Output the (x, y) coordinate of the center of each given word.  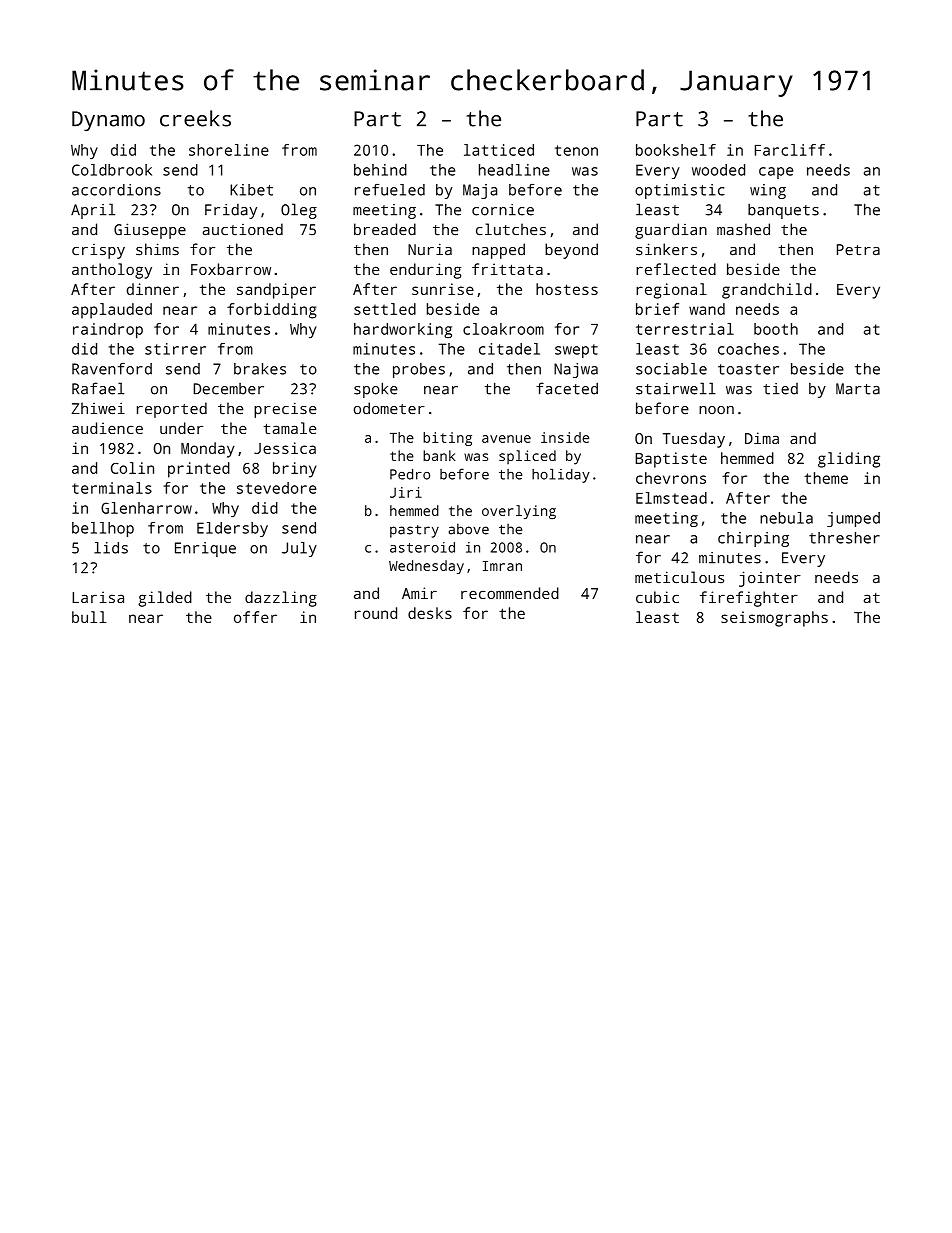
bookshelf (676, 150)
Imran (502, 566)
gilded (165, 599)
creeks (195, 118)
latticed (499, 150)
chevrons (671, 478)
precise (285, 410)
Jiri (406, 492)
